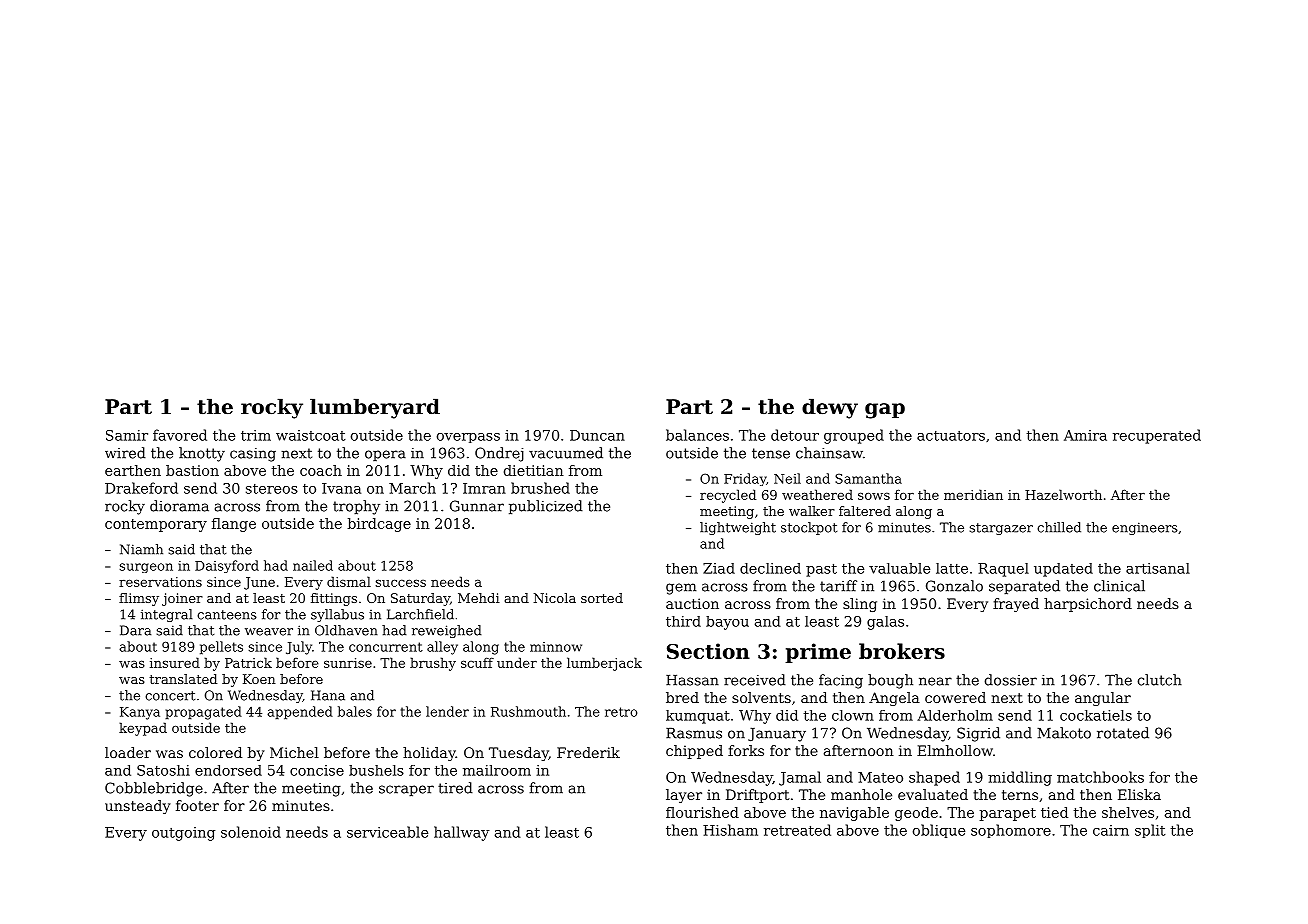 The image size is (1308, 924). I want to click on gap, so click(885, 411).
